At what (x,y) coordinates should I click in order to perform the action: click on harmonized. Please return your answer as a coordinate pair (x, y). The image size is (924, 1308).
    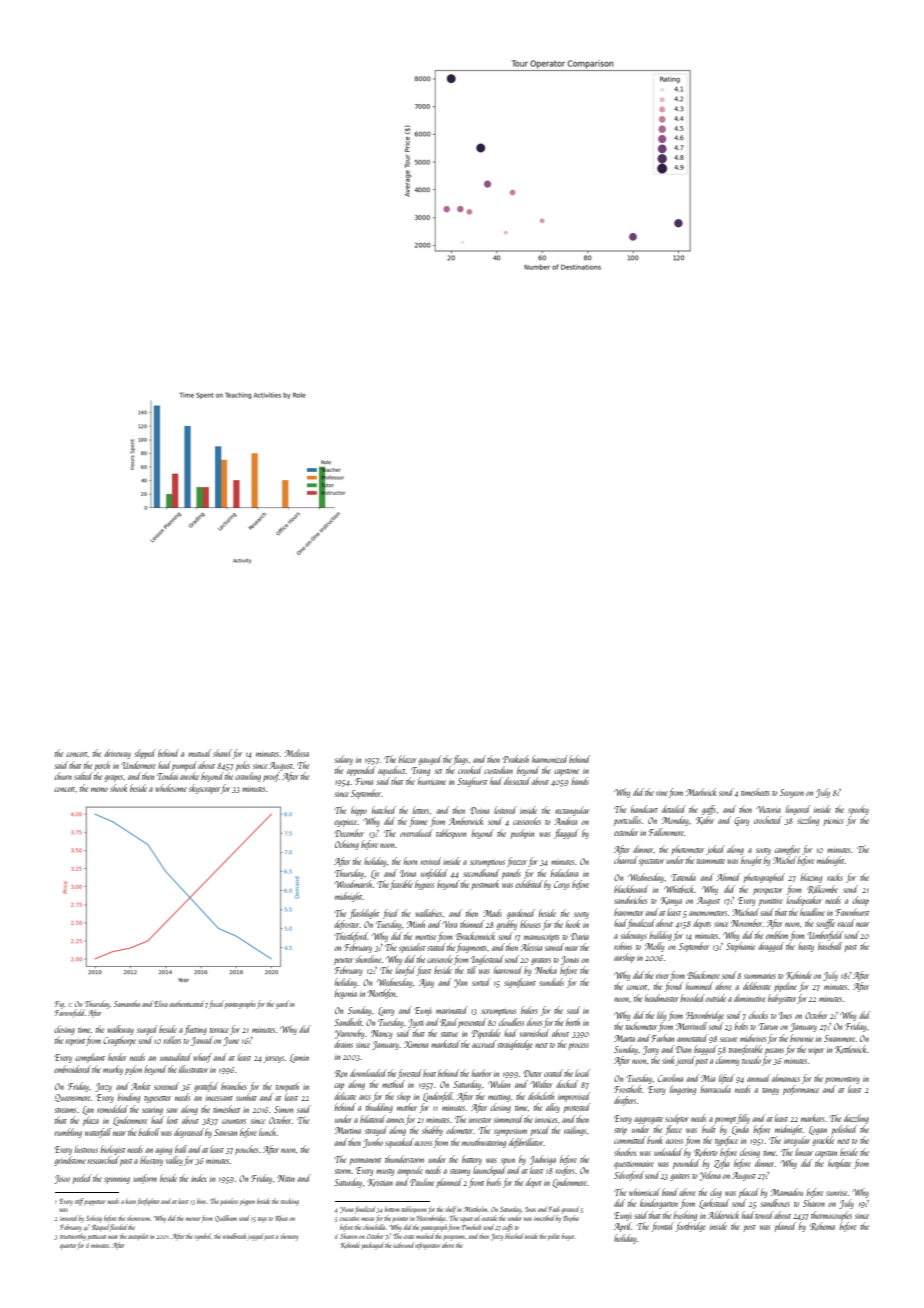
    Looking at the image, I should click on (550, 759).
